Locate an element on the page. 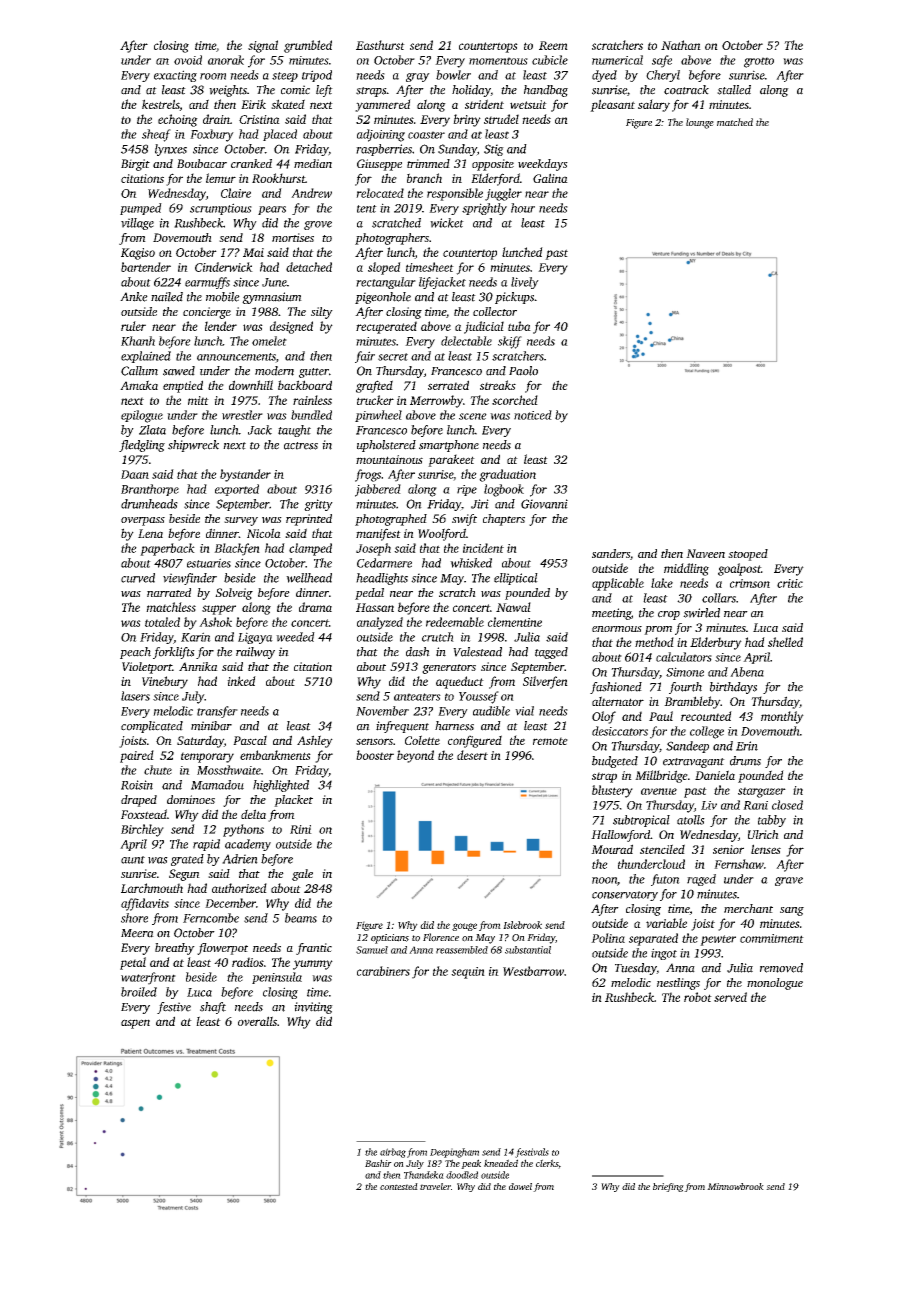  Mossthwaite is located at coordinates (229, 770).
